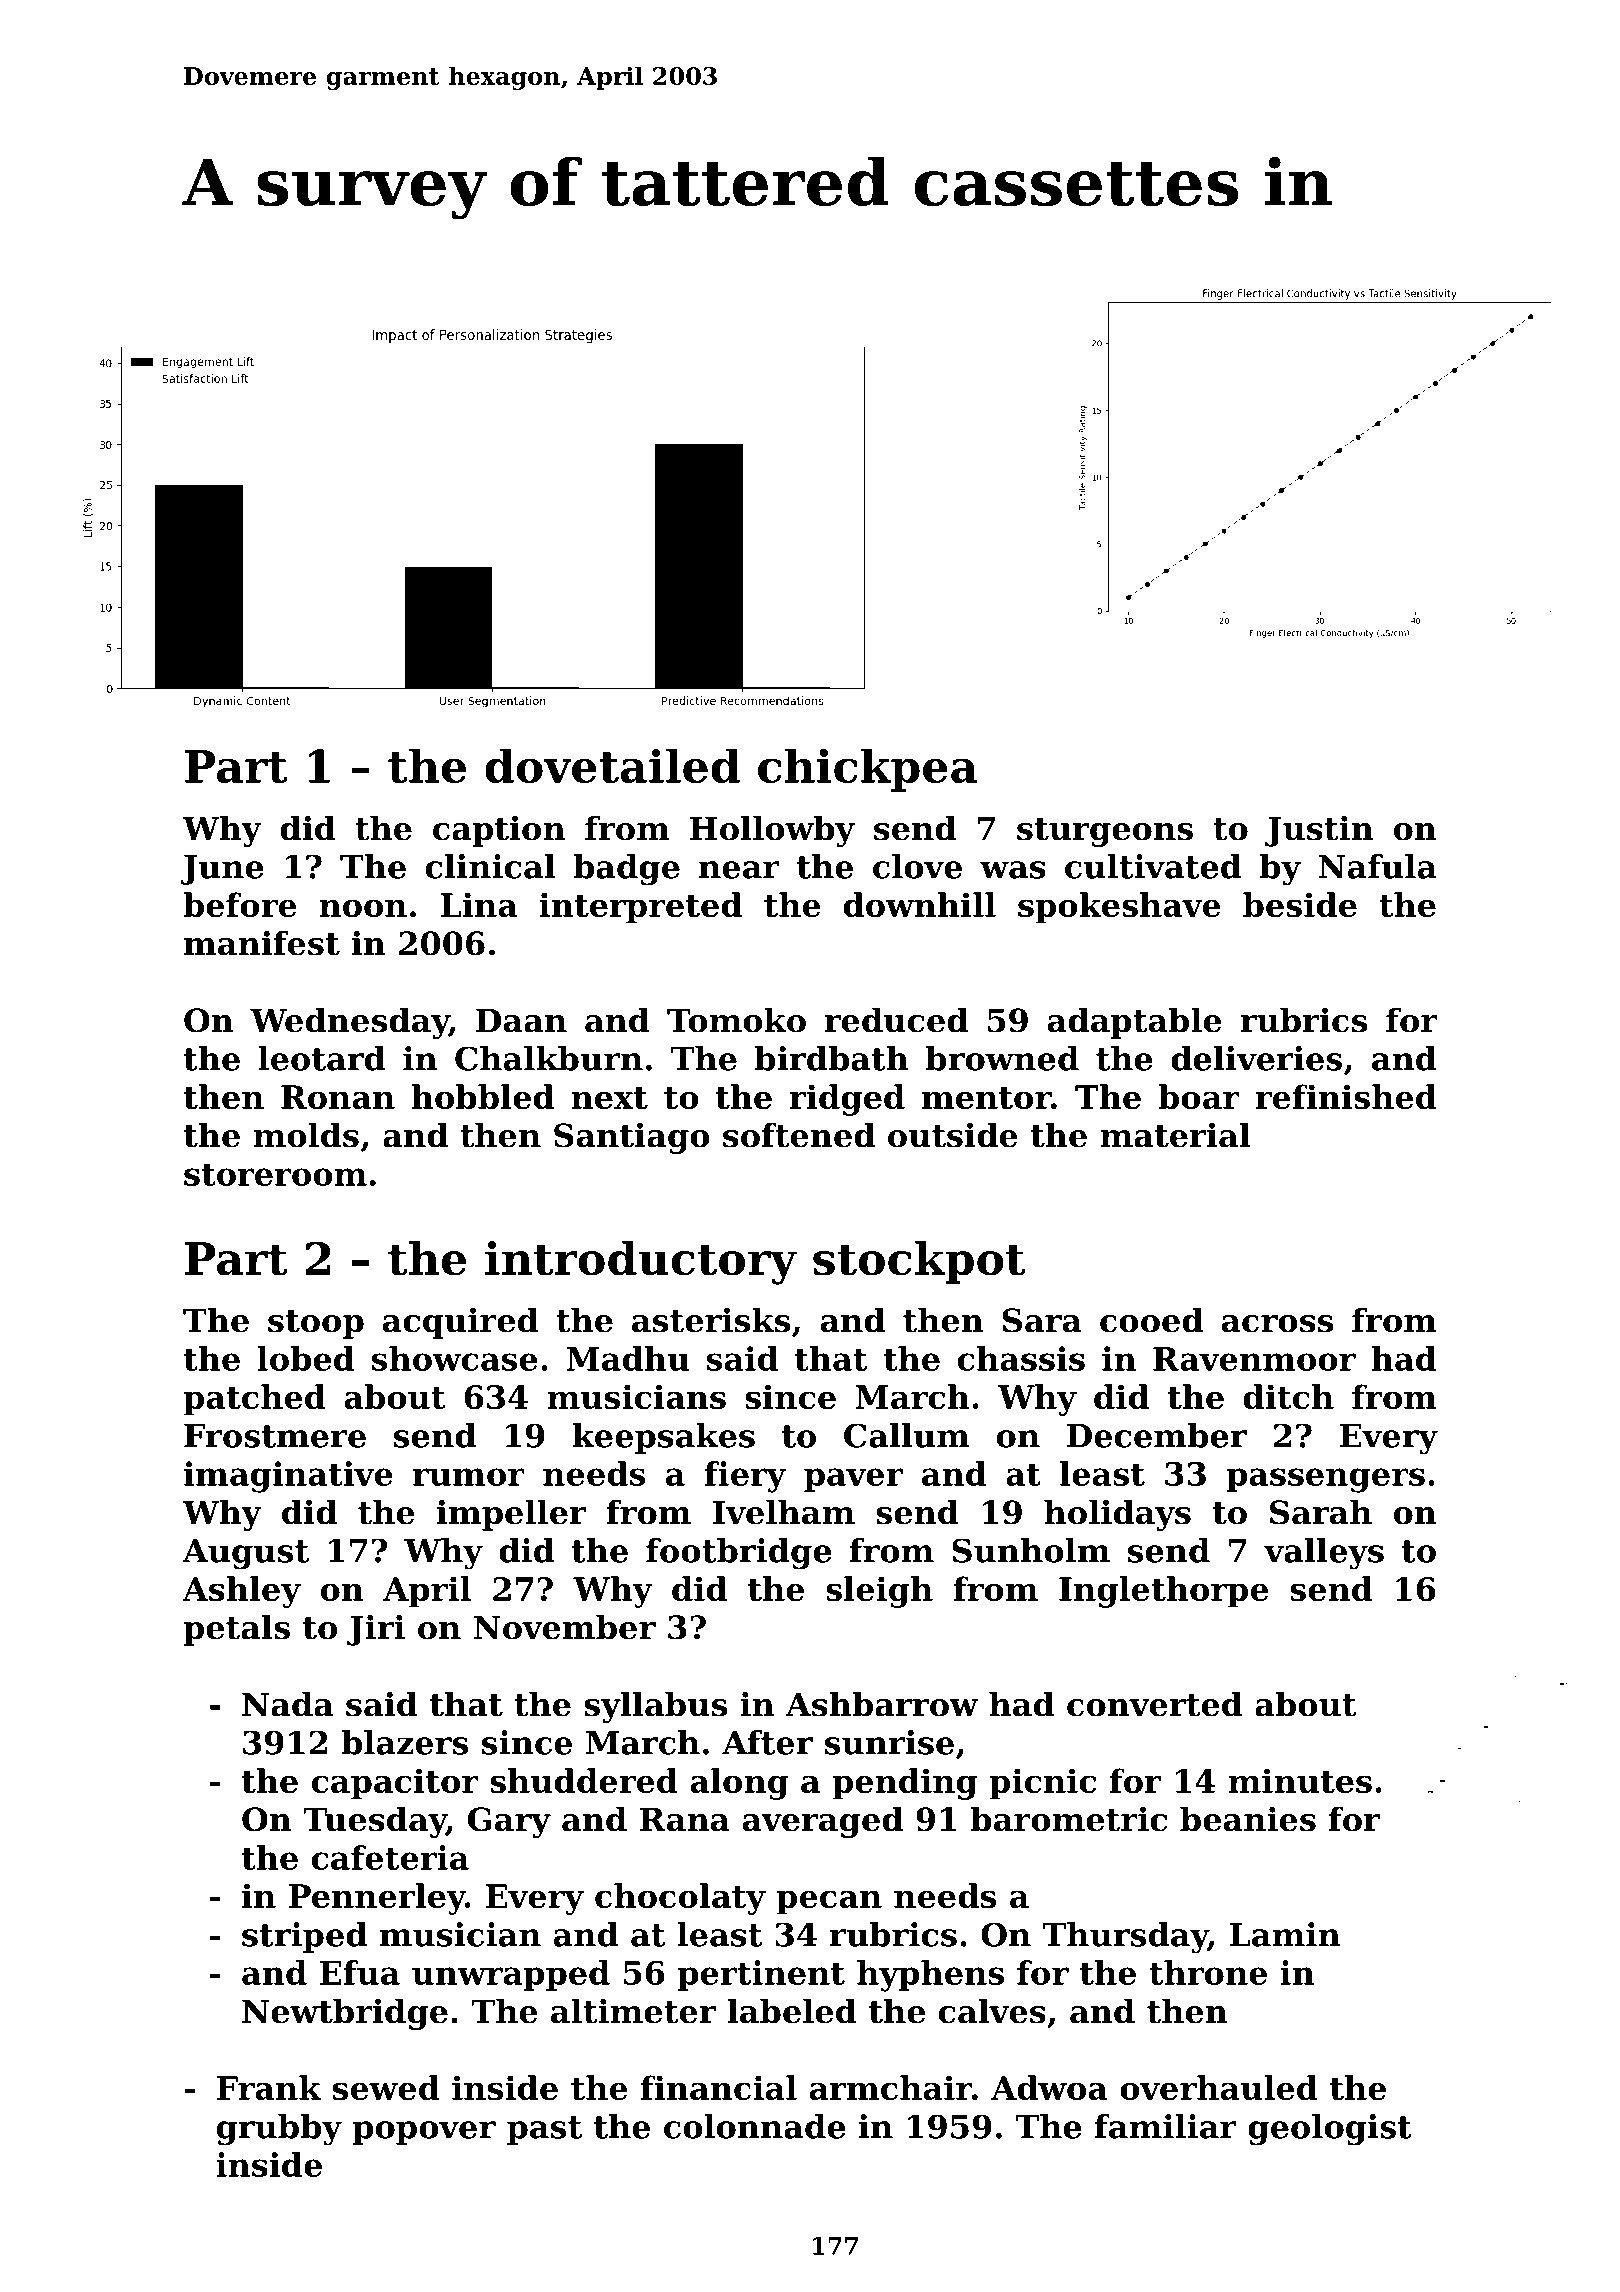 The height and width of the screenshot is (2292, 1620). Describe the element at coordinates (868, 770) in the screenshot. I see `chickpea` at that location.
